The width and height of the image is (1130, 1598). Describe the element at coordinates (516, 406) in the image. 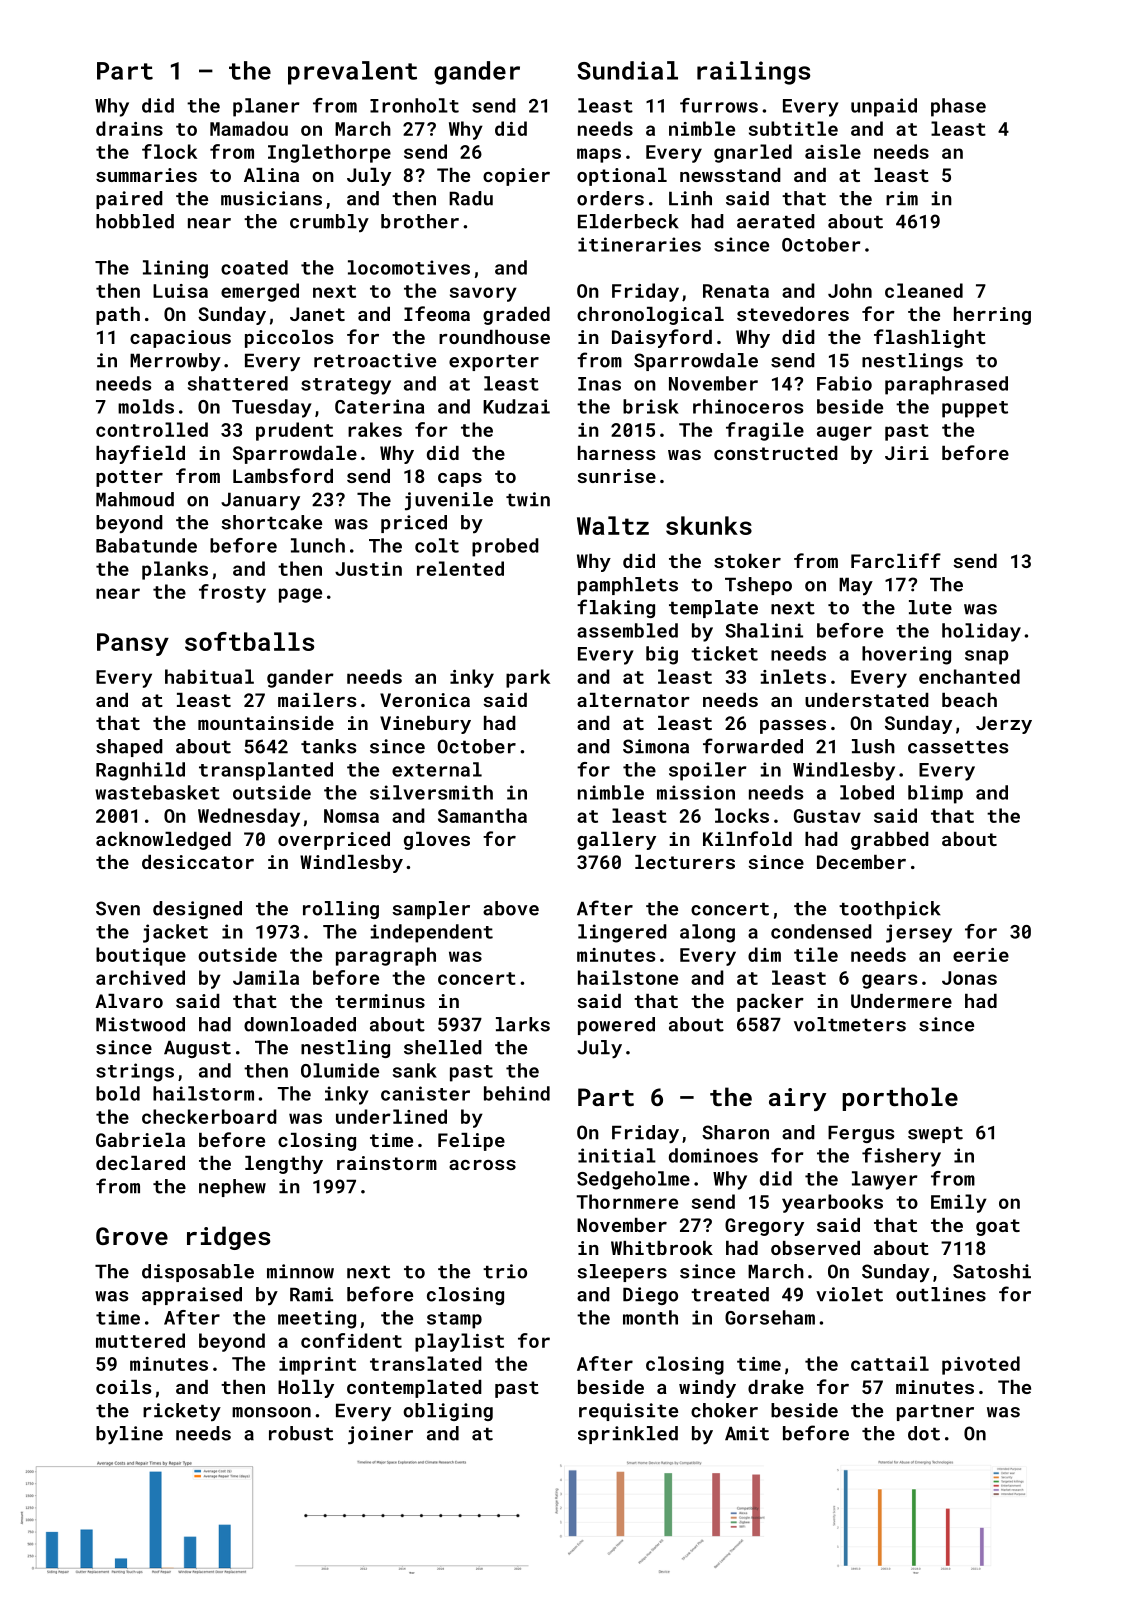

I see `Kudzai` at that location.
